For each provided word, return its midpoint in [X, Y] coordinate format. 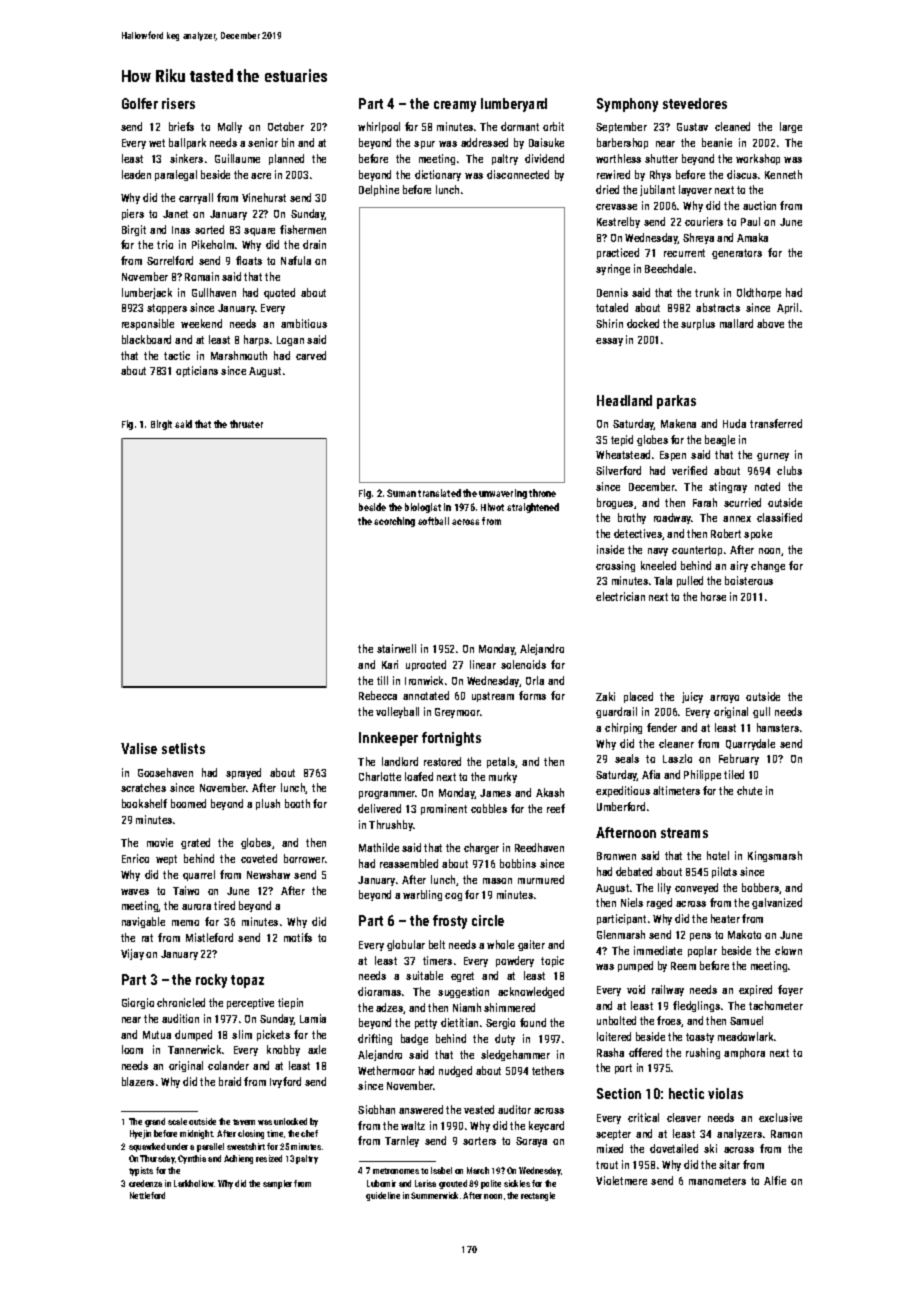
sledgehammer [515, 1055]
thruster [246, 424]
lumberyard [514, 105]
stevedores [695, 103]
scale [177, 1121]
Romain [202, 276]
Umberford [621, 806]
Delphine [379, 190]
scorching [394, 522]
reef [556, 808]
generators [737, 254]
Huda [734, 423]
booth [297, 803]
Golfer [140, 103]
